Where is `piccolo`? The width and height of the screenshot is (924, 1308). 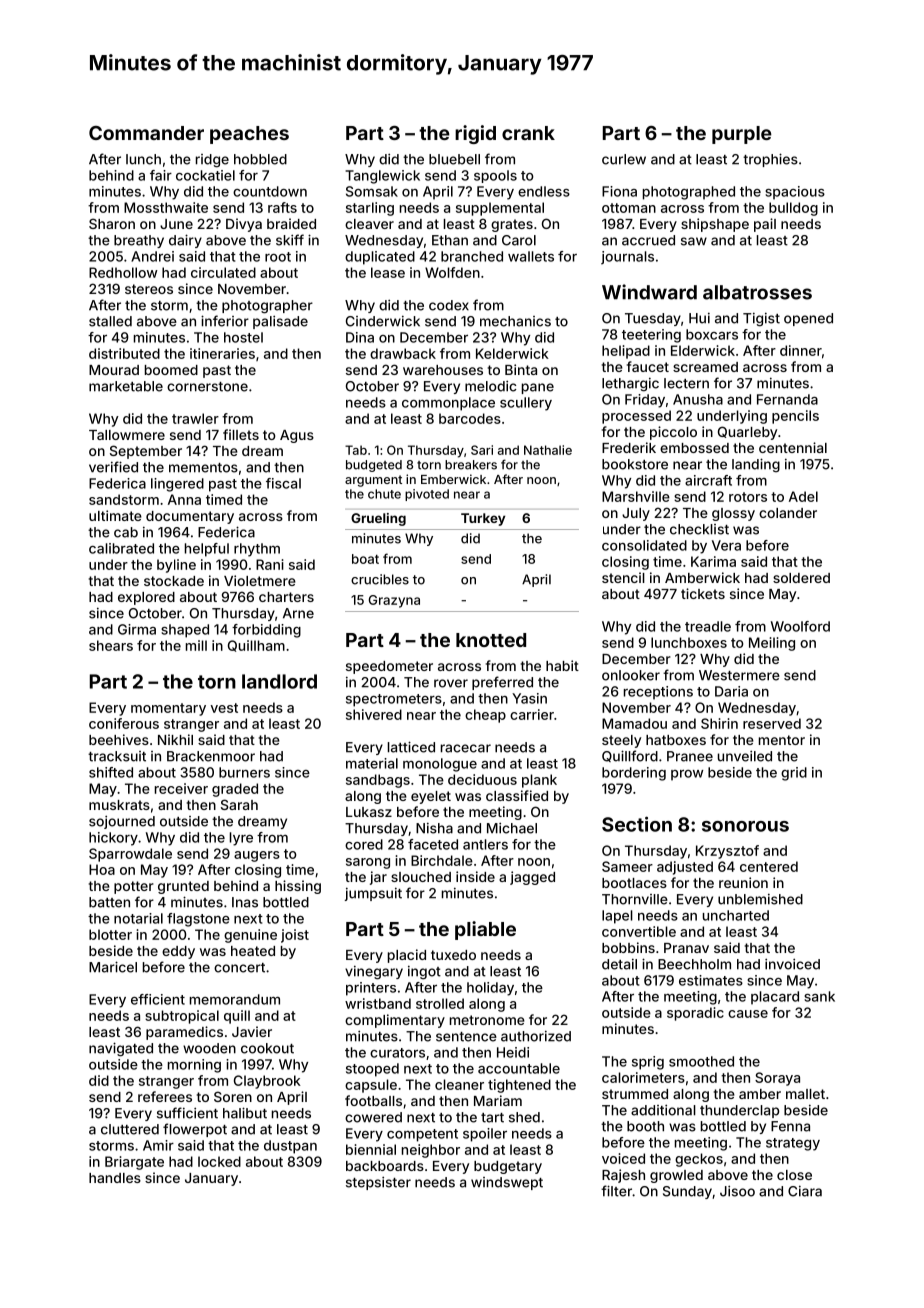
piccolo is located at coordinates (673, 433).
